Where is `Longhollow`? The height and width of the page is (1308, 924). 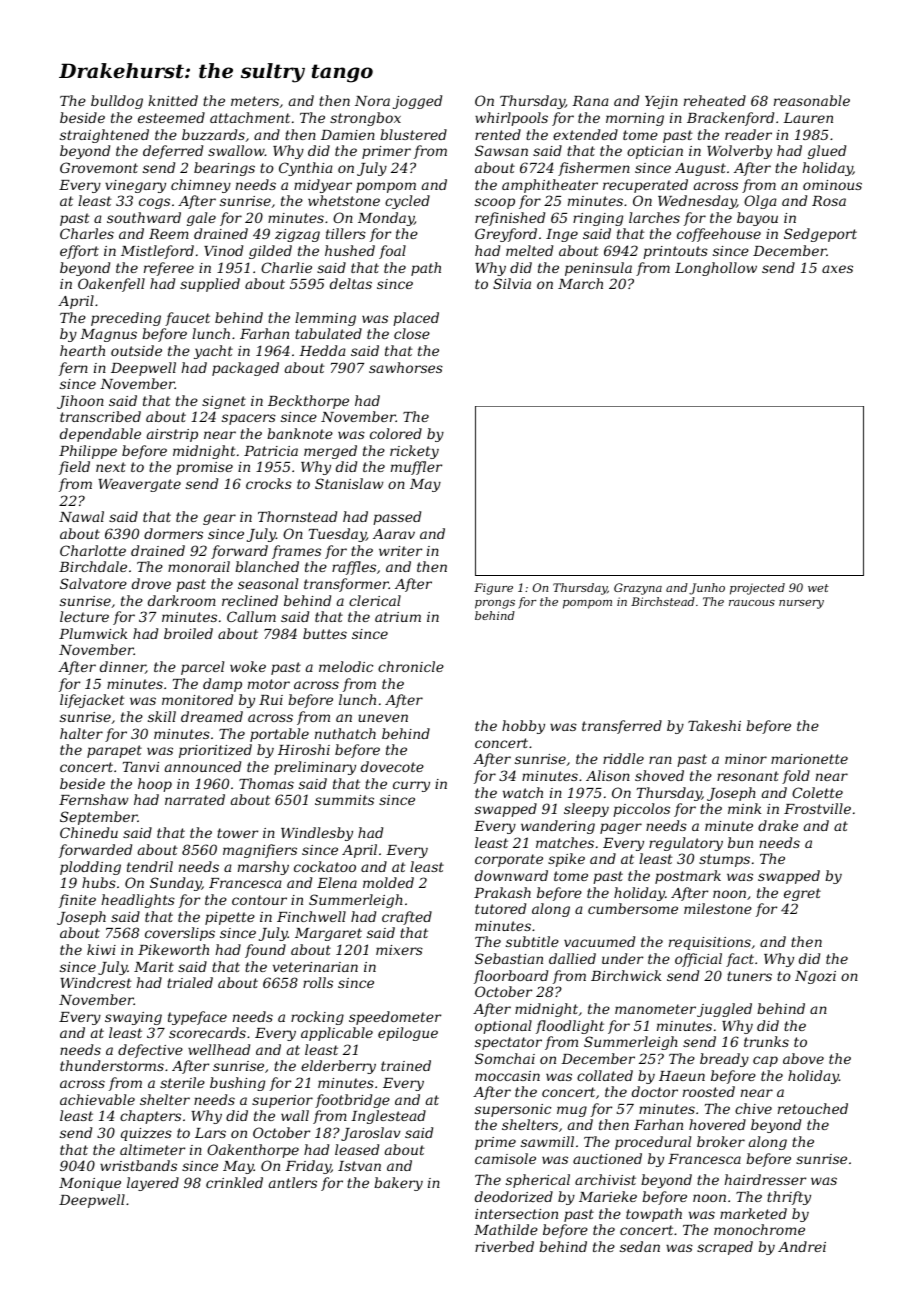
Longhollow is located at coordinates (716, 269).
